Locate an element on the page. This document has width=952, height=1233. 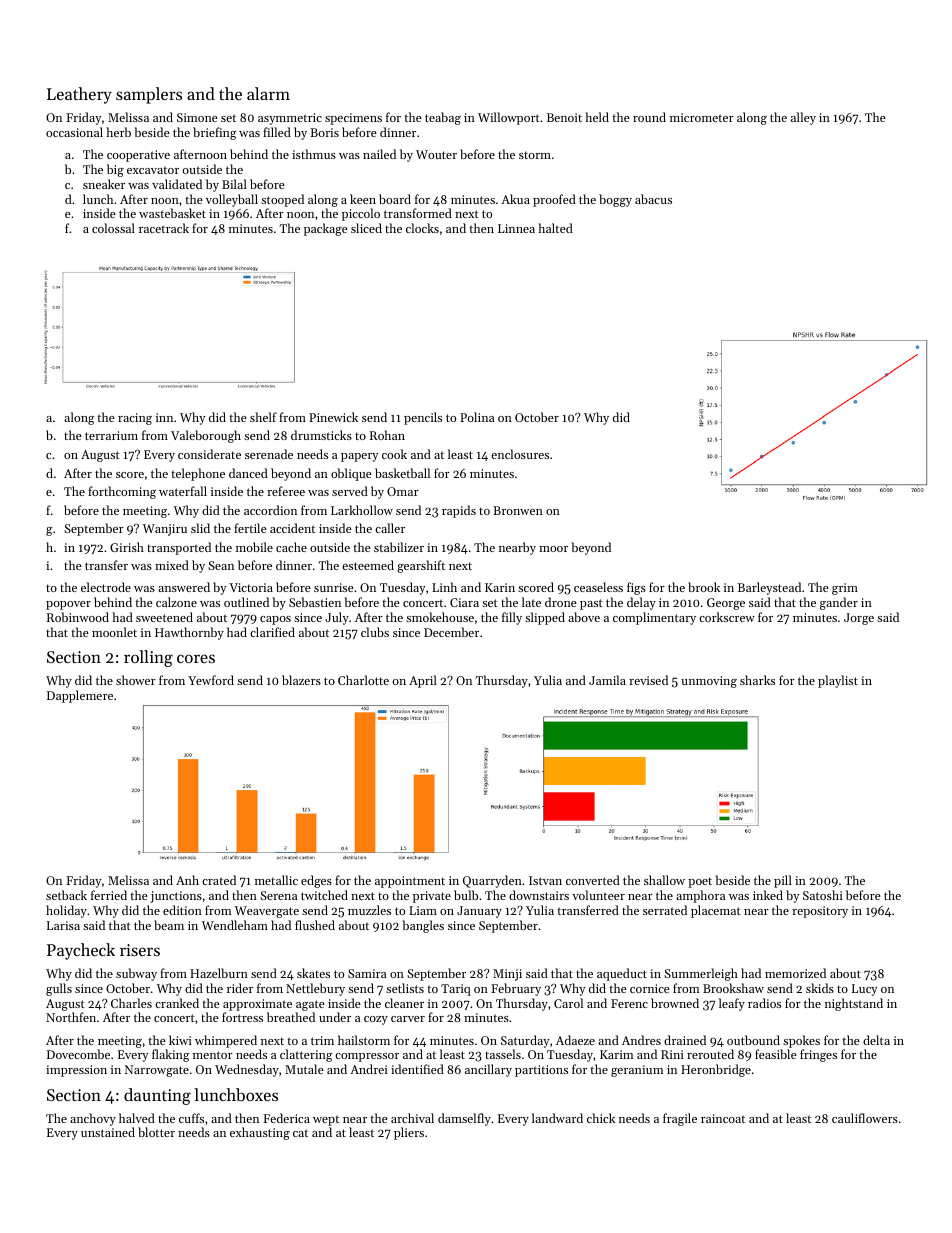
Linnea is located at coordinates (516, 228).
